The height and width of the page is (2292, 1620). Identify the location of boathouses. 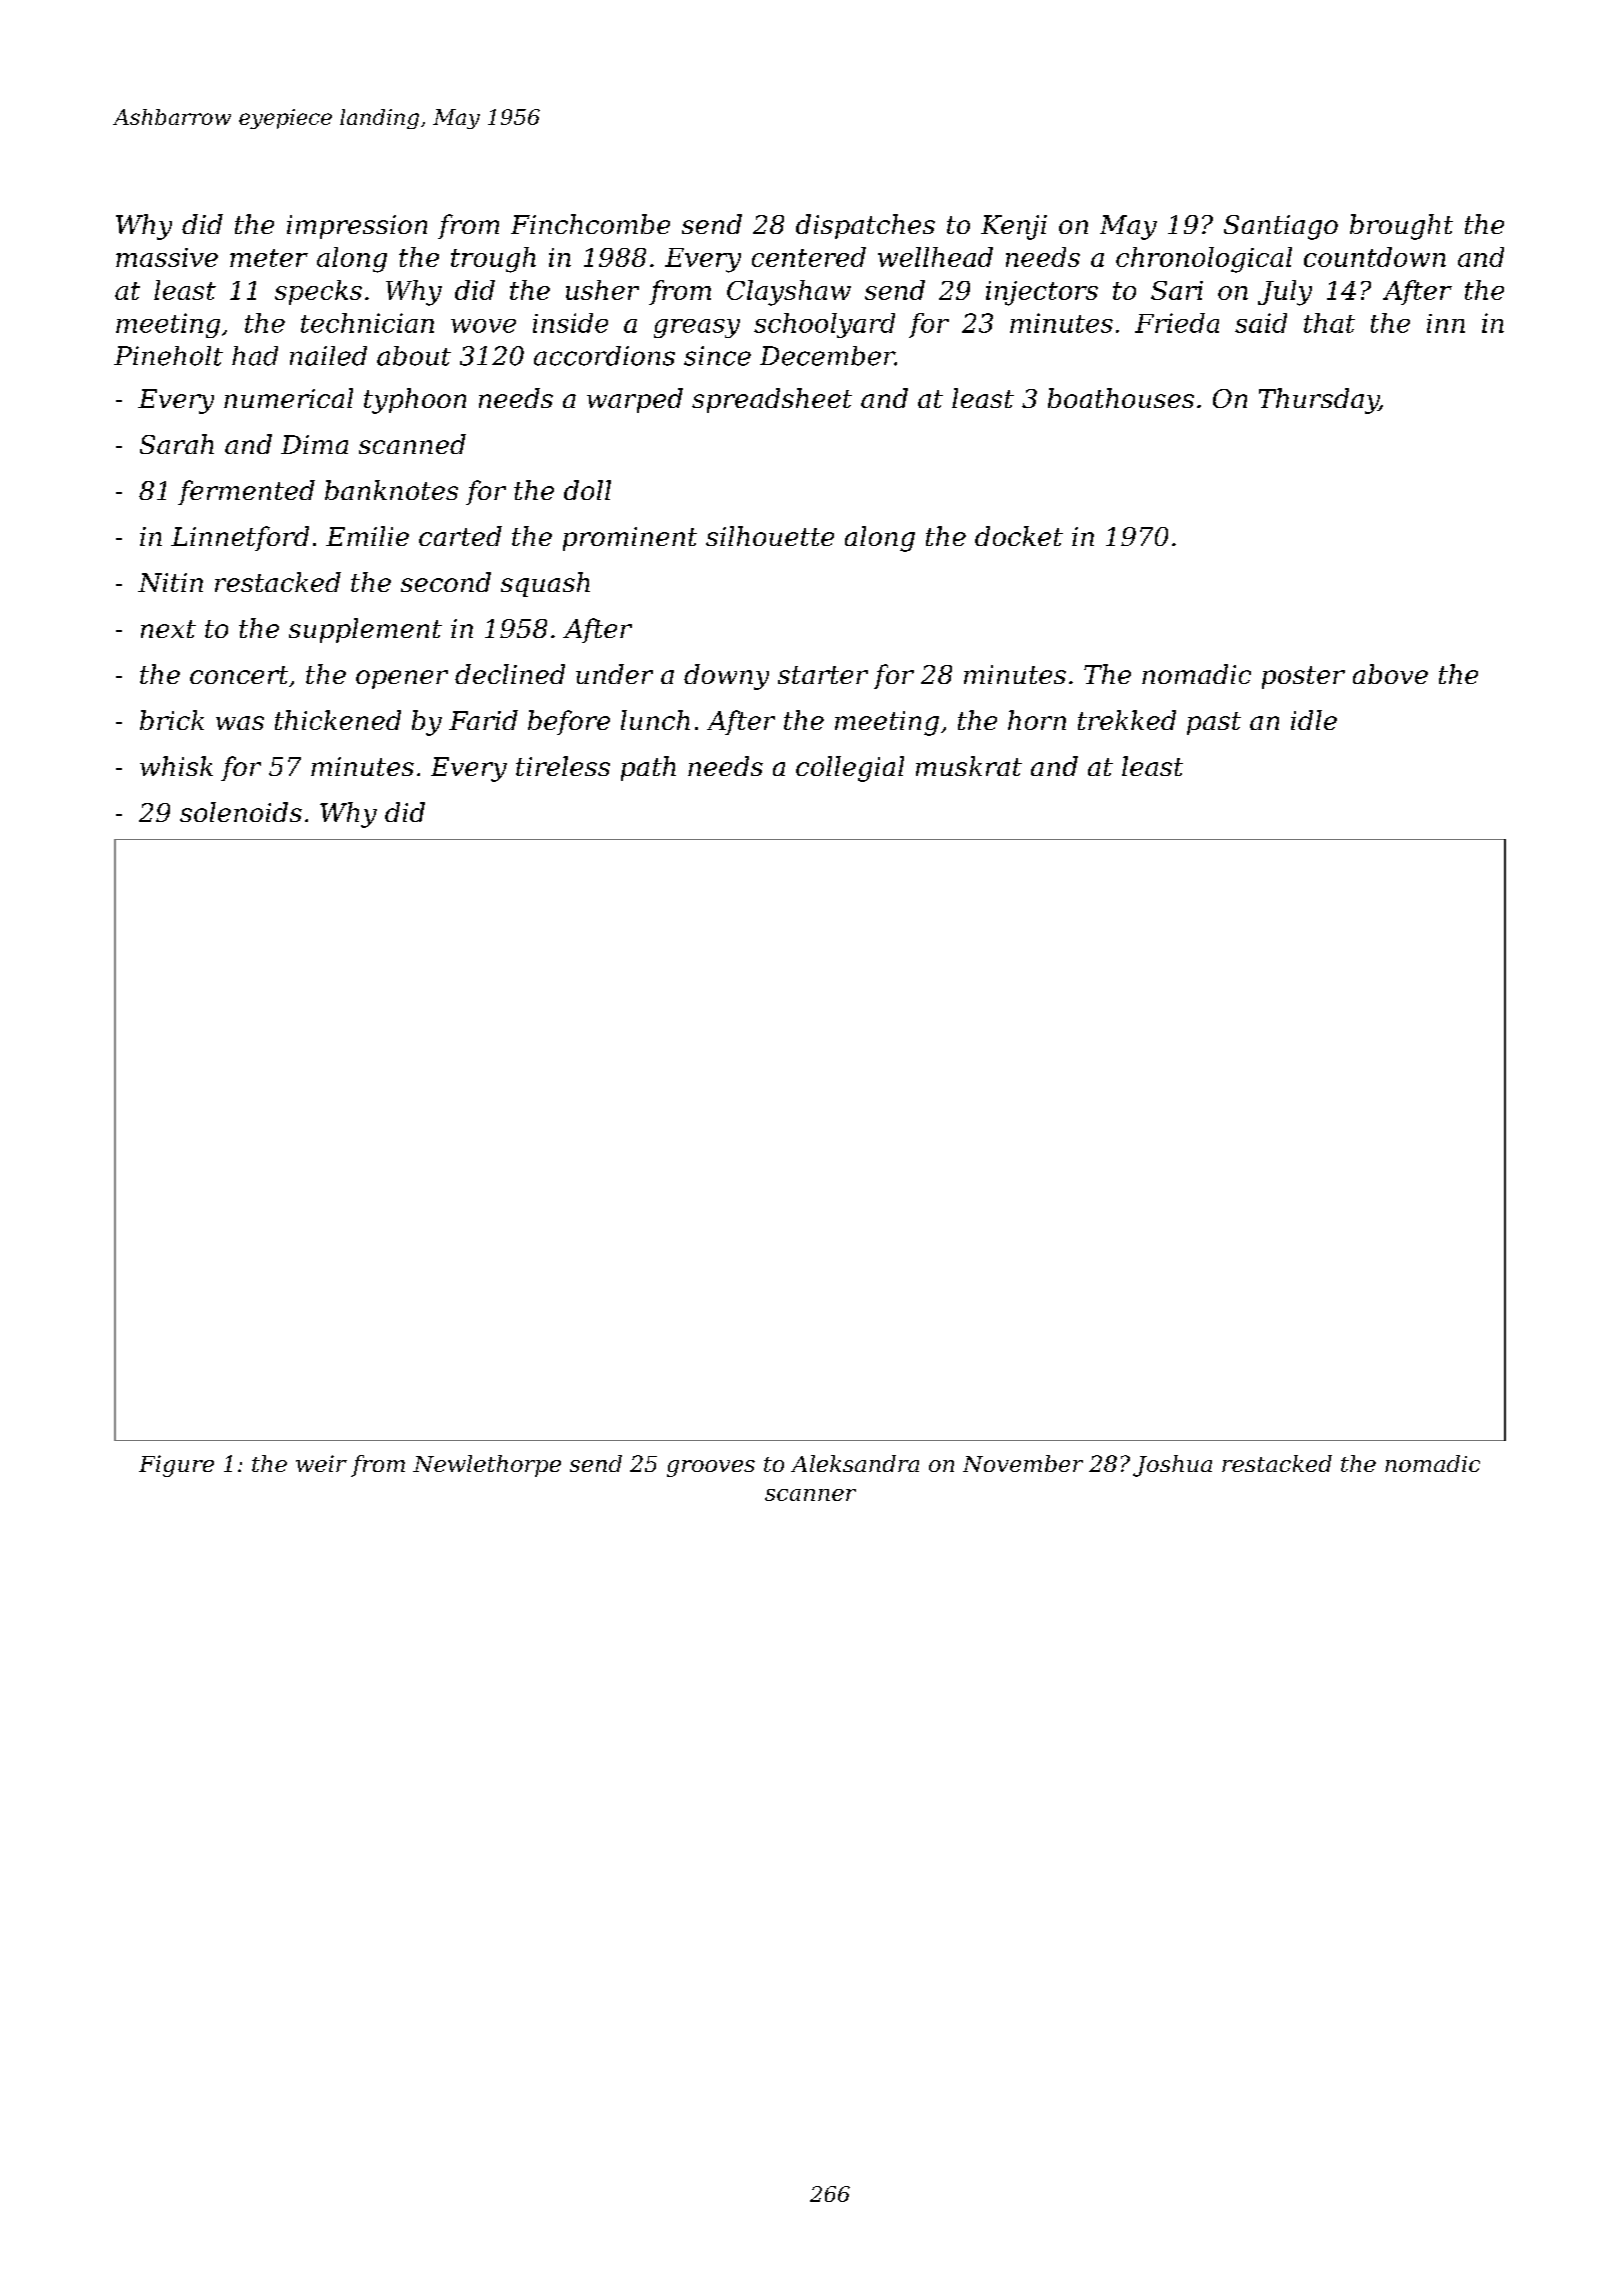
(1121, 398).
